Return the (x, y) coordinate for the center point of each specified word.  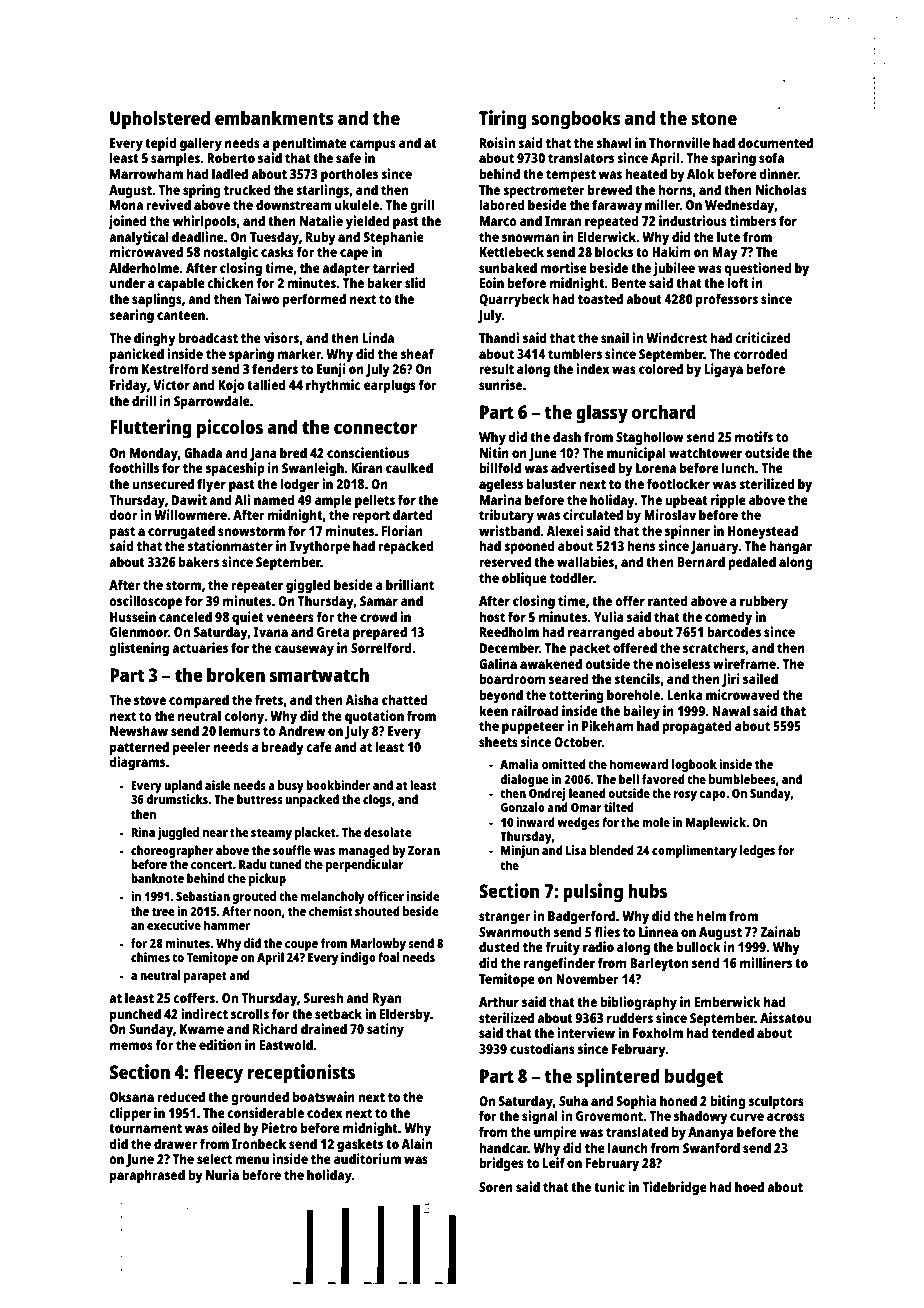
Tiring (503, 120)
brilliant (410, 584)
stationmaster (230, 545)
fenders (275, 368)
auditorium (367, 1158)
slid (415, 282)
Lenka (685, 694)
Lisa (576, 850)
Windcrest (676, 337)
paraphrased (147, 1176)
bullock (699, 946)
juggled (178, 833)
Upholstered (160, 120)
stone (714, 118)
